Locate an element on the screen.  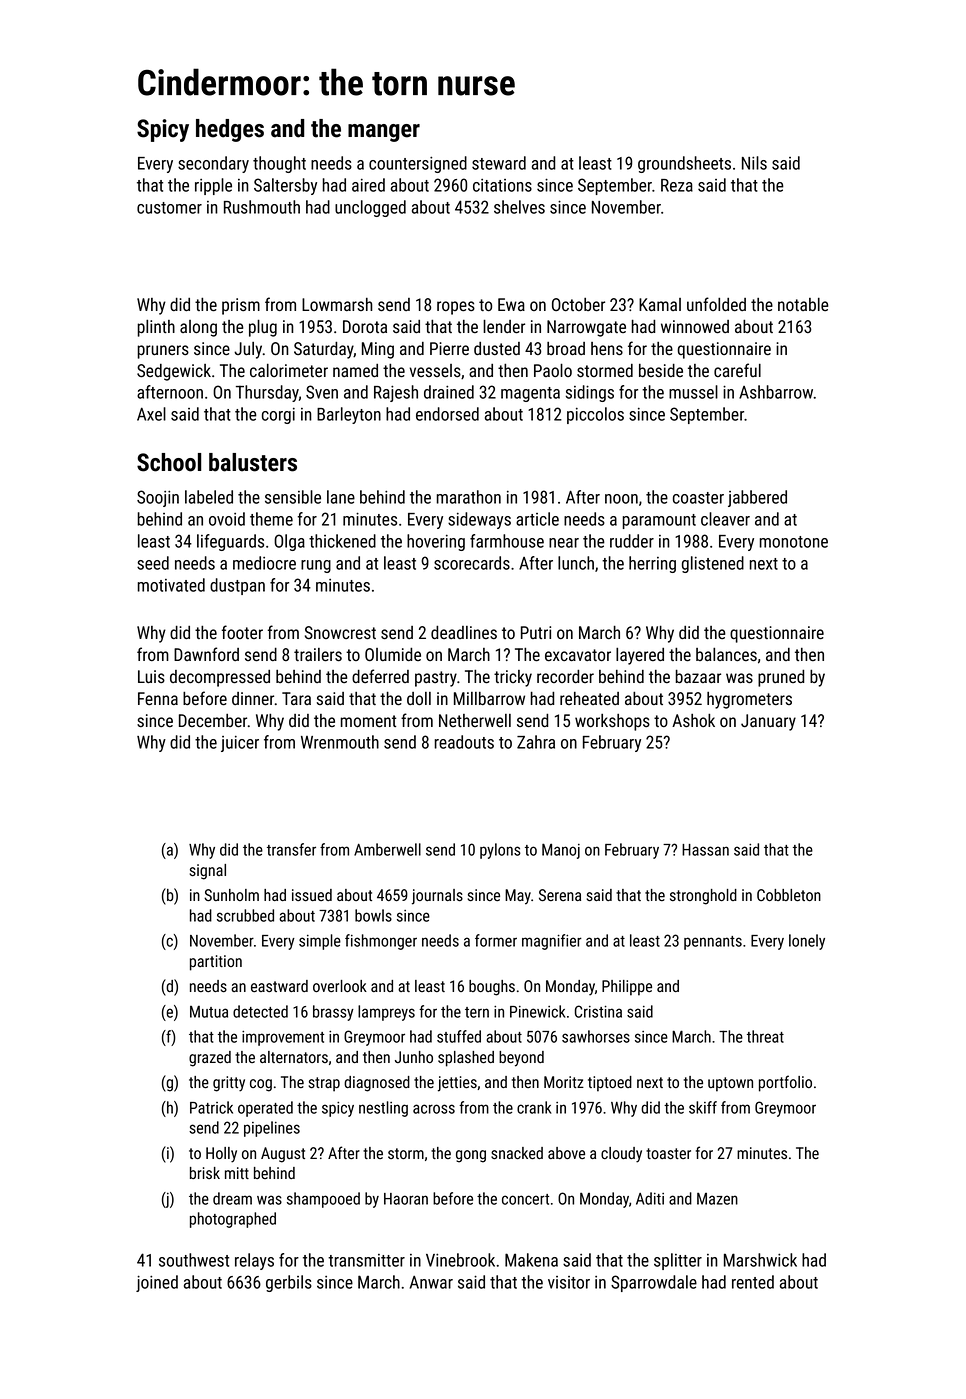
countersigned is located at coordinates (418, 164).
